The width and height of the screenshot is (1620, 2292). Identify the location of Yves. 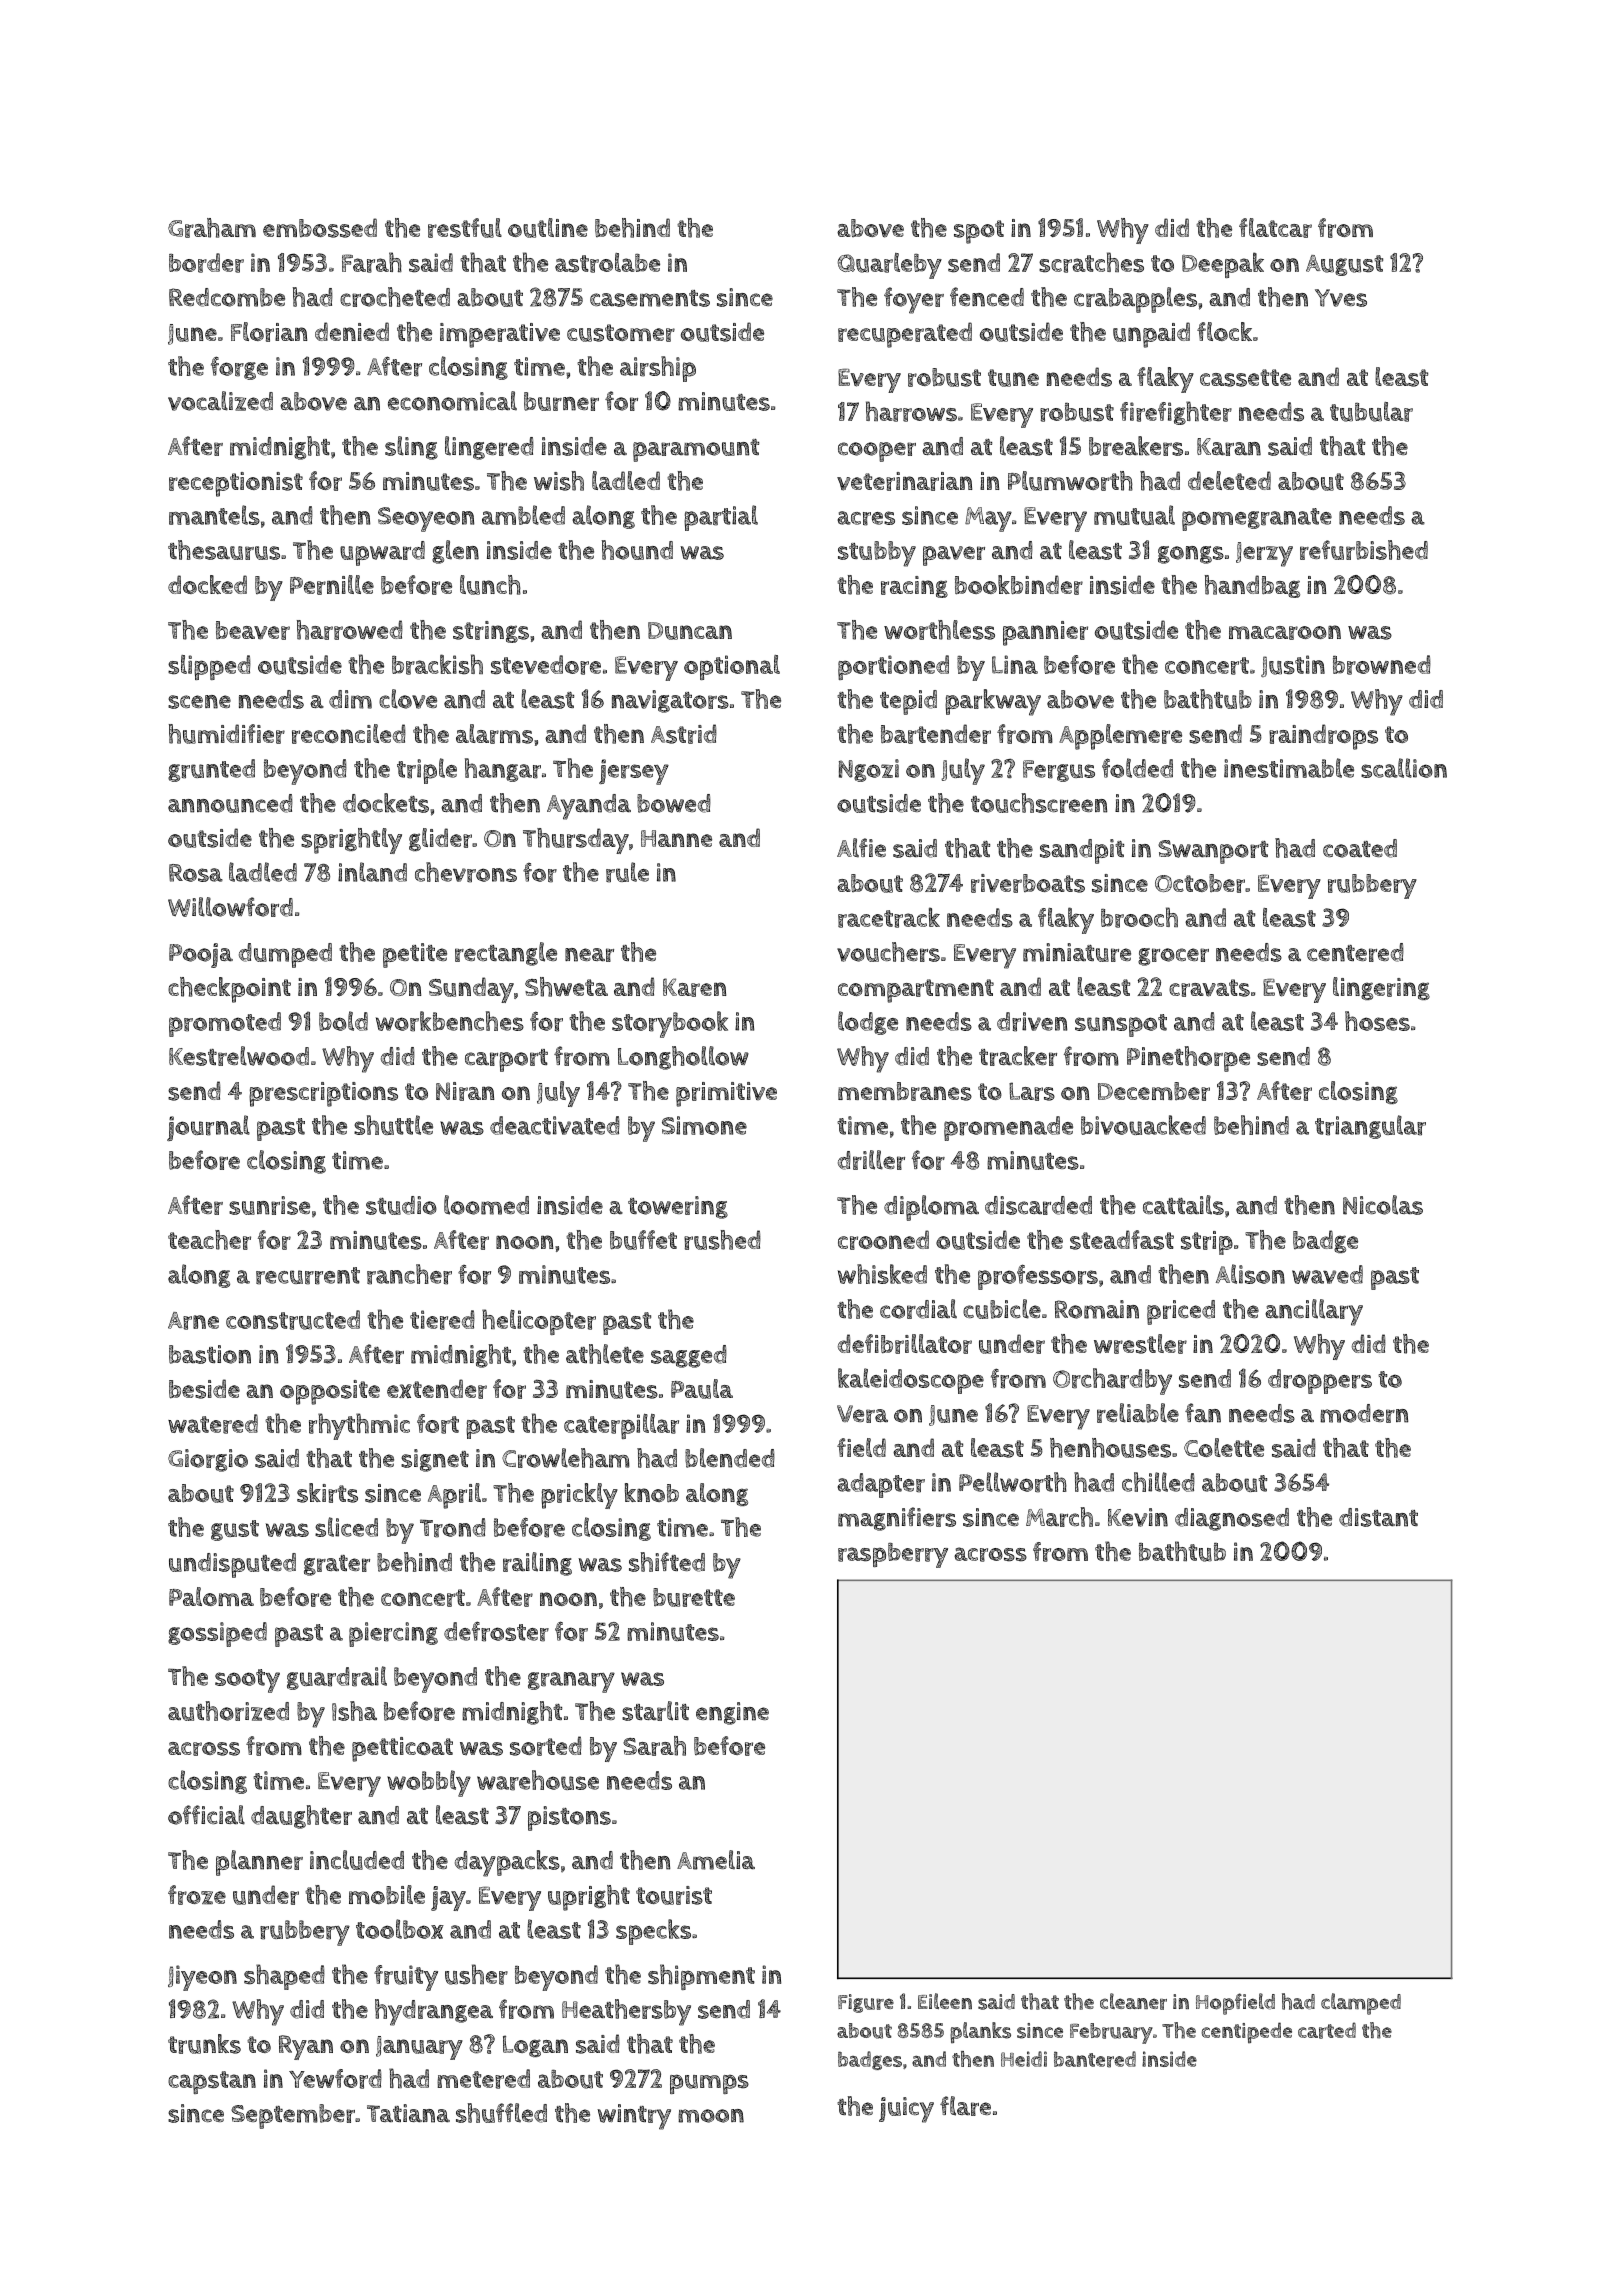
(1341, 298).
